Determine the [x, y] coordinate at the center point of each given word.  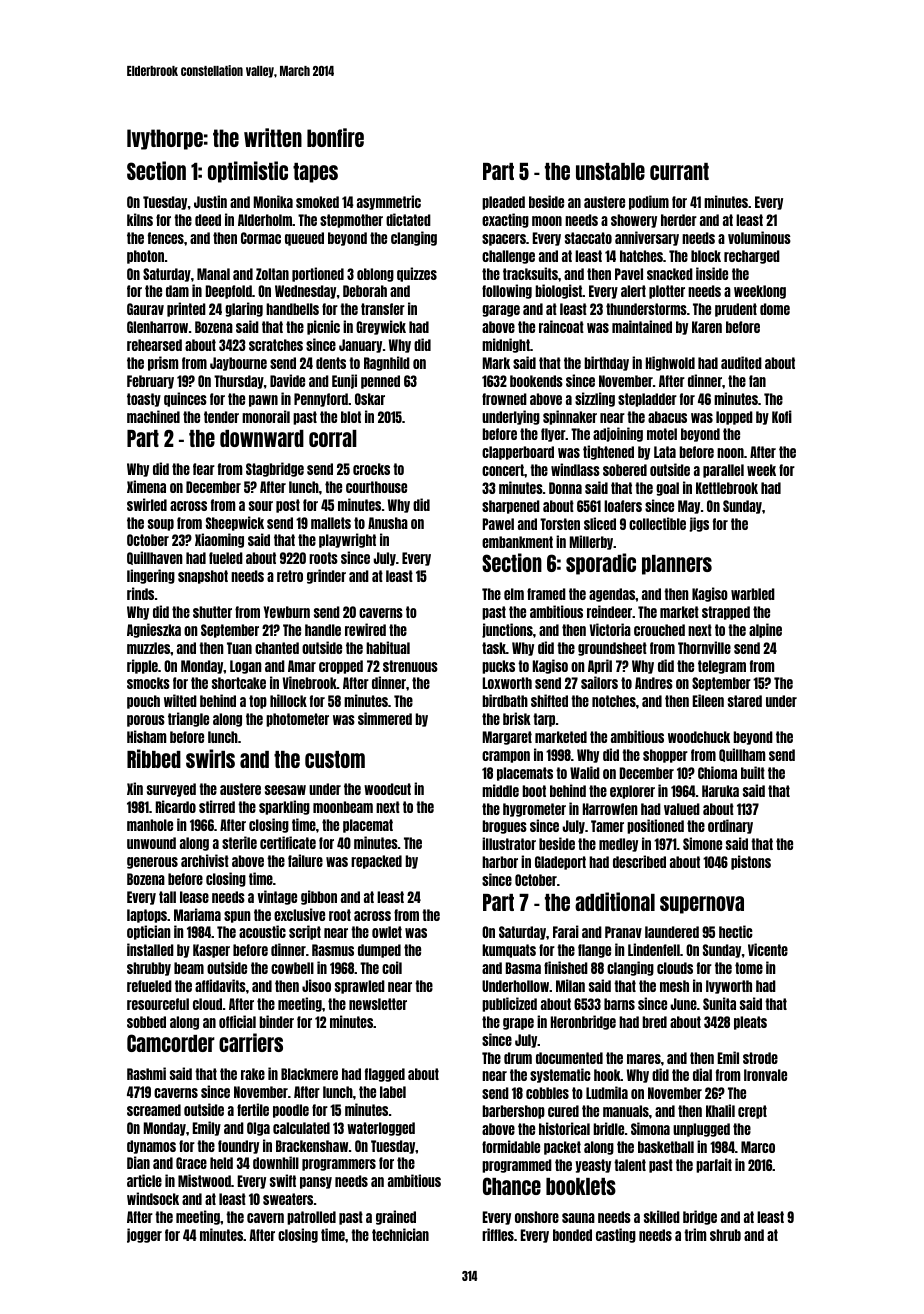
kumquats [509, 951]
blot [351, 417]
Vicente [768, 949]
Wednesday [305, 292]
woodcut [387, 789]
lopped [734, 418]
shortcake [239, 683]
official [237, 1021]
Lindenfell [654, 949]
